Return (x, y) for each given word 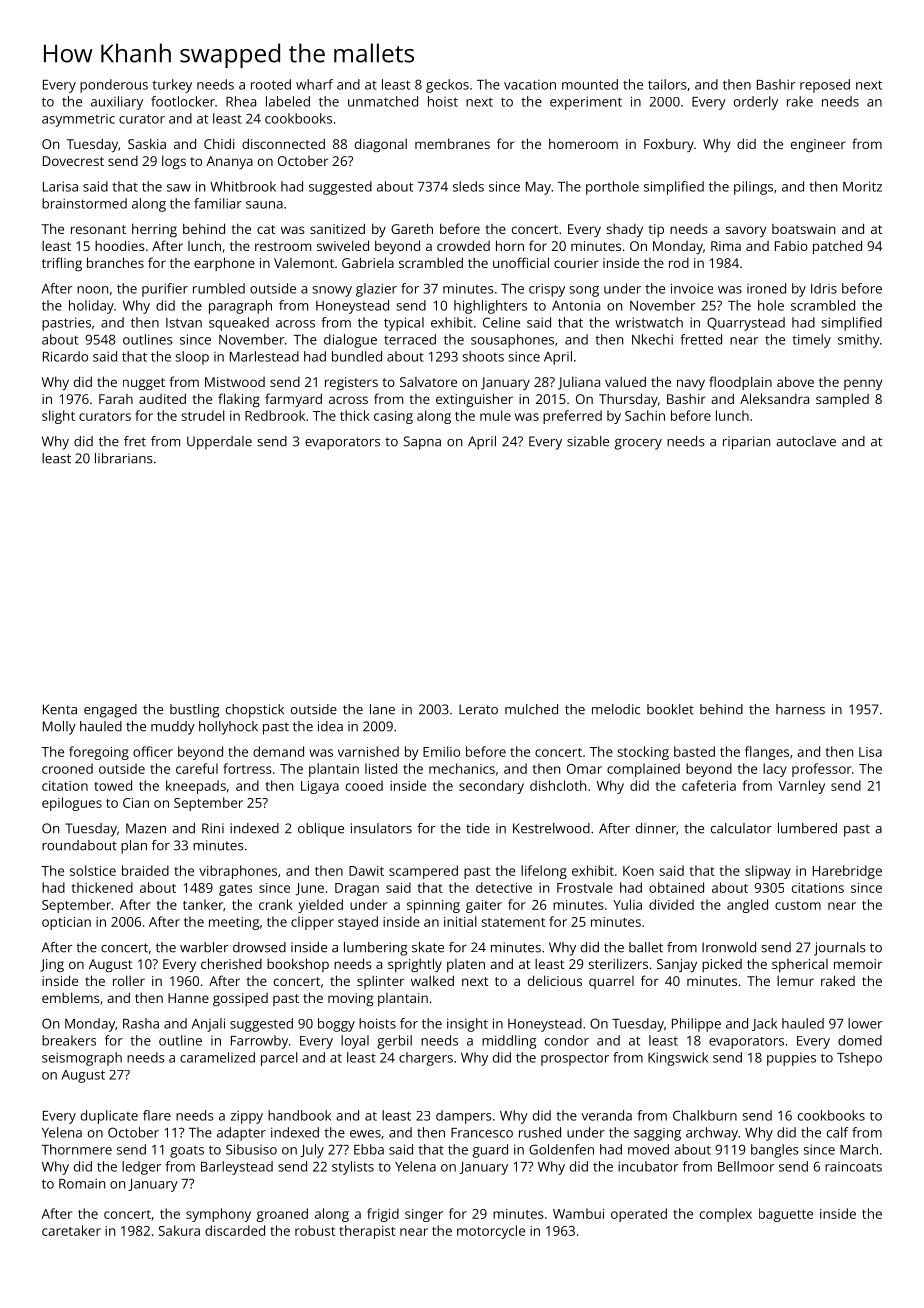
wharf (314, 84)
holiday (91, 307)
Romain (82, 1183)
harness (800, 709)
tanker (203, 904)
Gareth (412, 228)
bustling (194, 711)
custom (798, 905)
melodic (616, 709)
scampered (423, 872)
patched (837, 247)
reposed (825, 86)
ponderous (114, 86)
